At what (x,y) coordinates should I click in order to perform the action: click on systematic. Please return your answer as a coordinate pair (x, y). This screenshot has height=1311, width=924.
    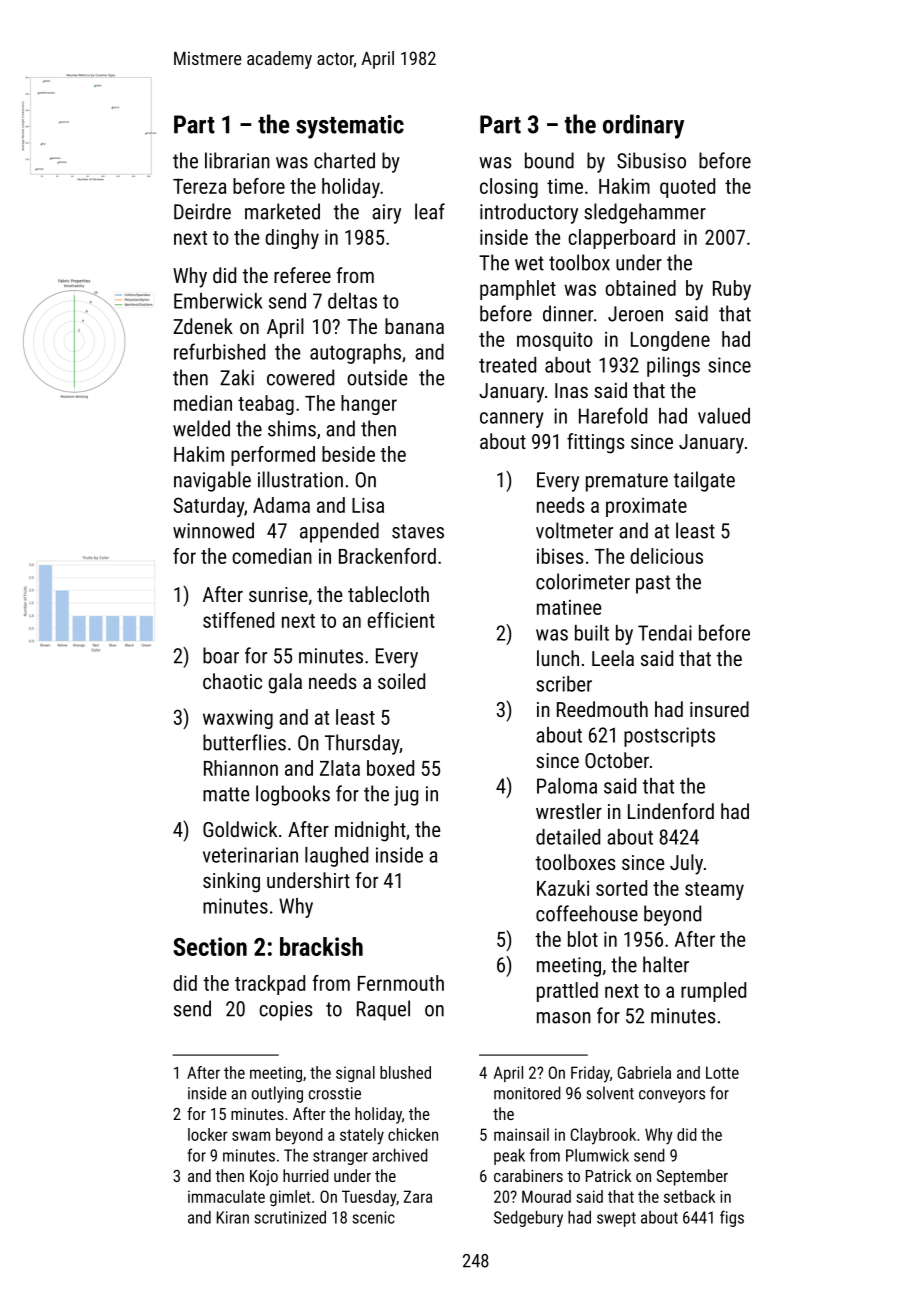
    Looking at the image, I should click on (350, 127).
